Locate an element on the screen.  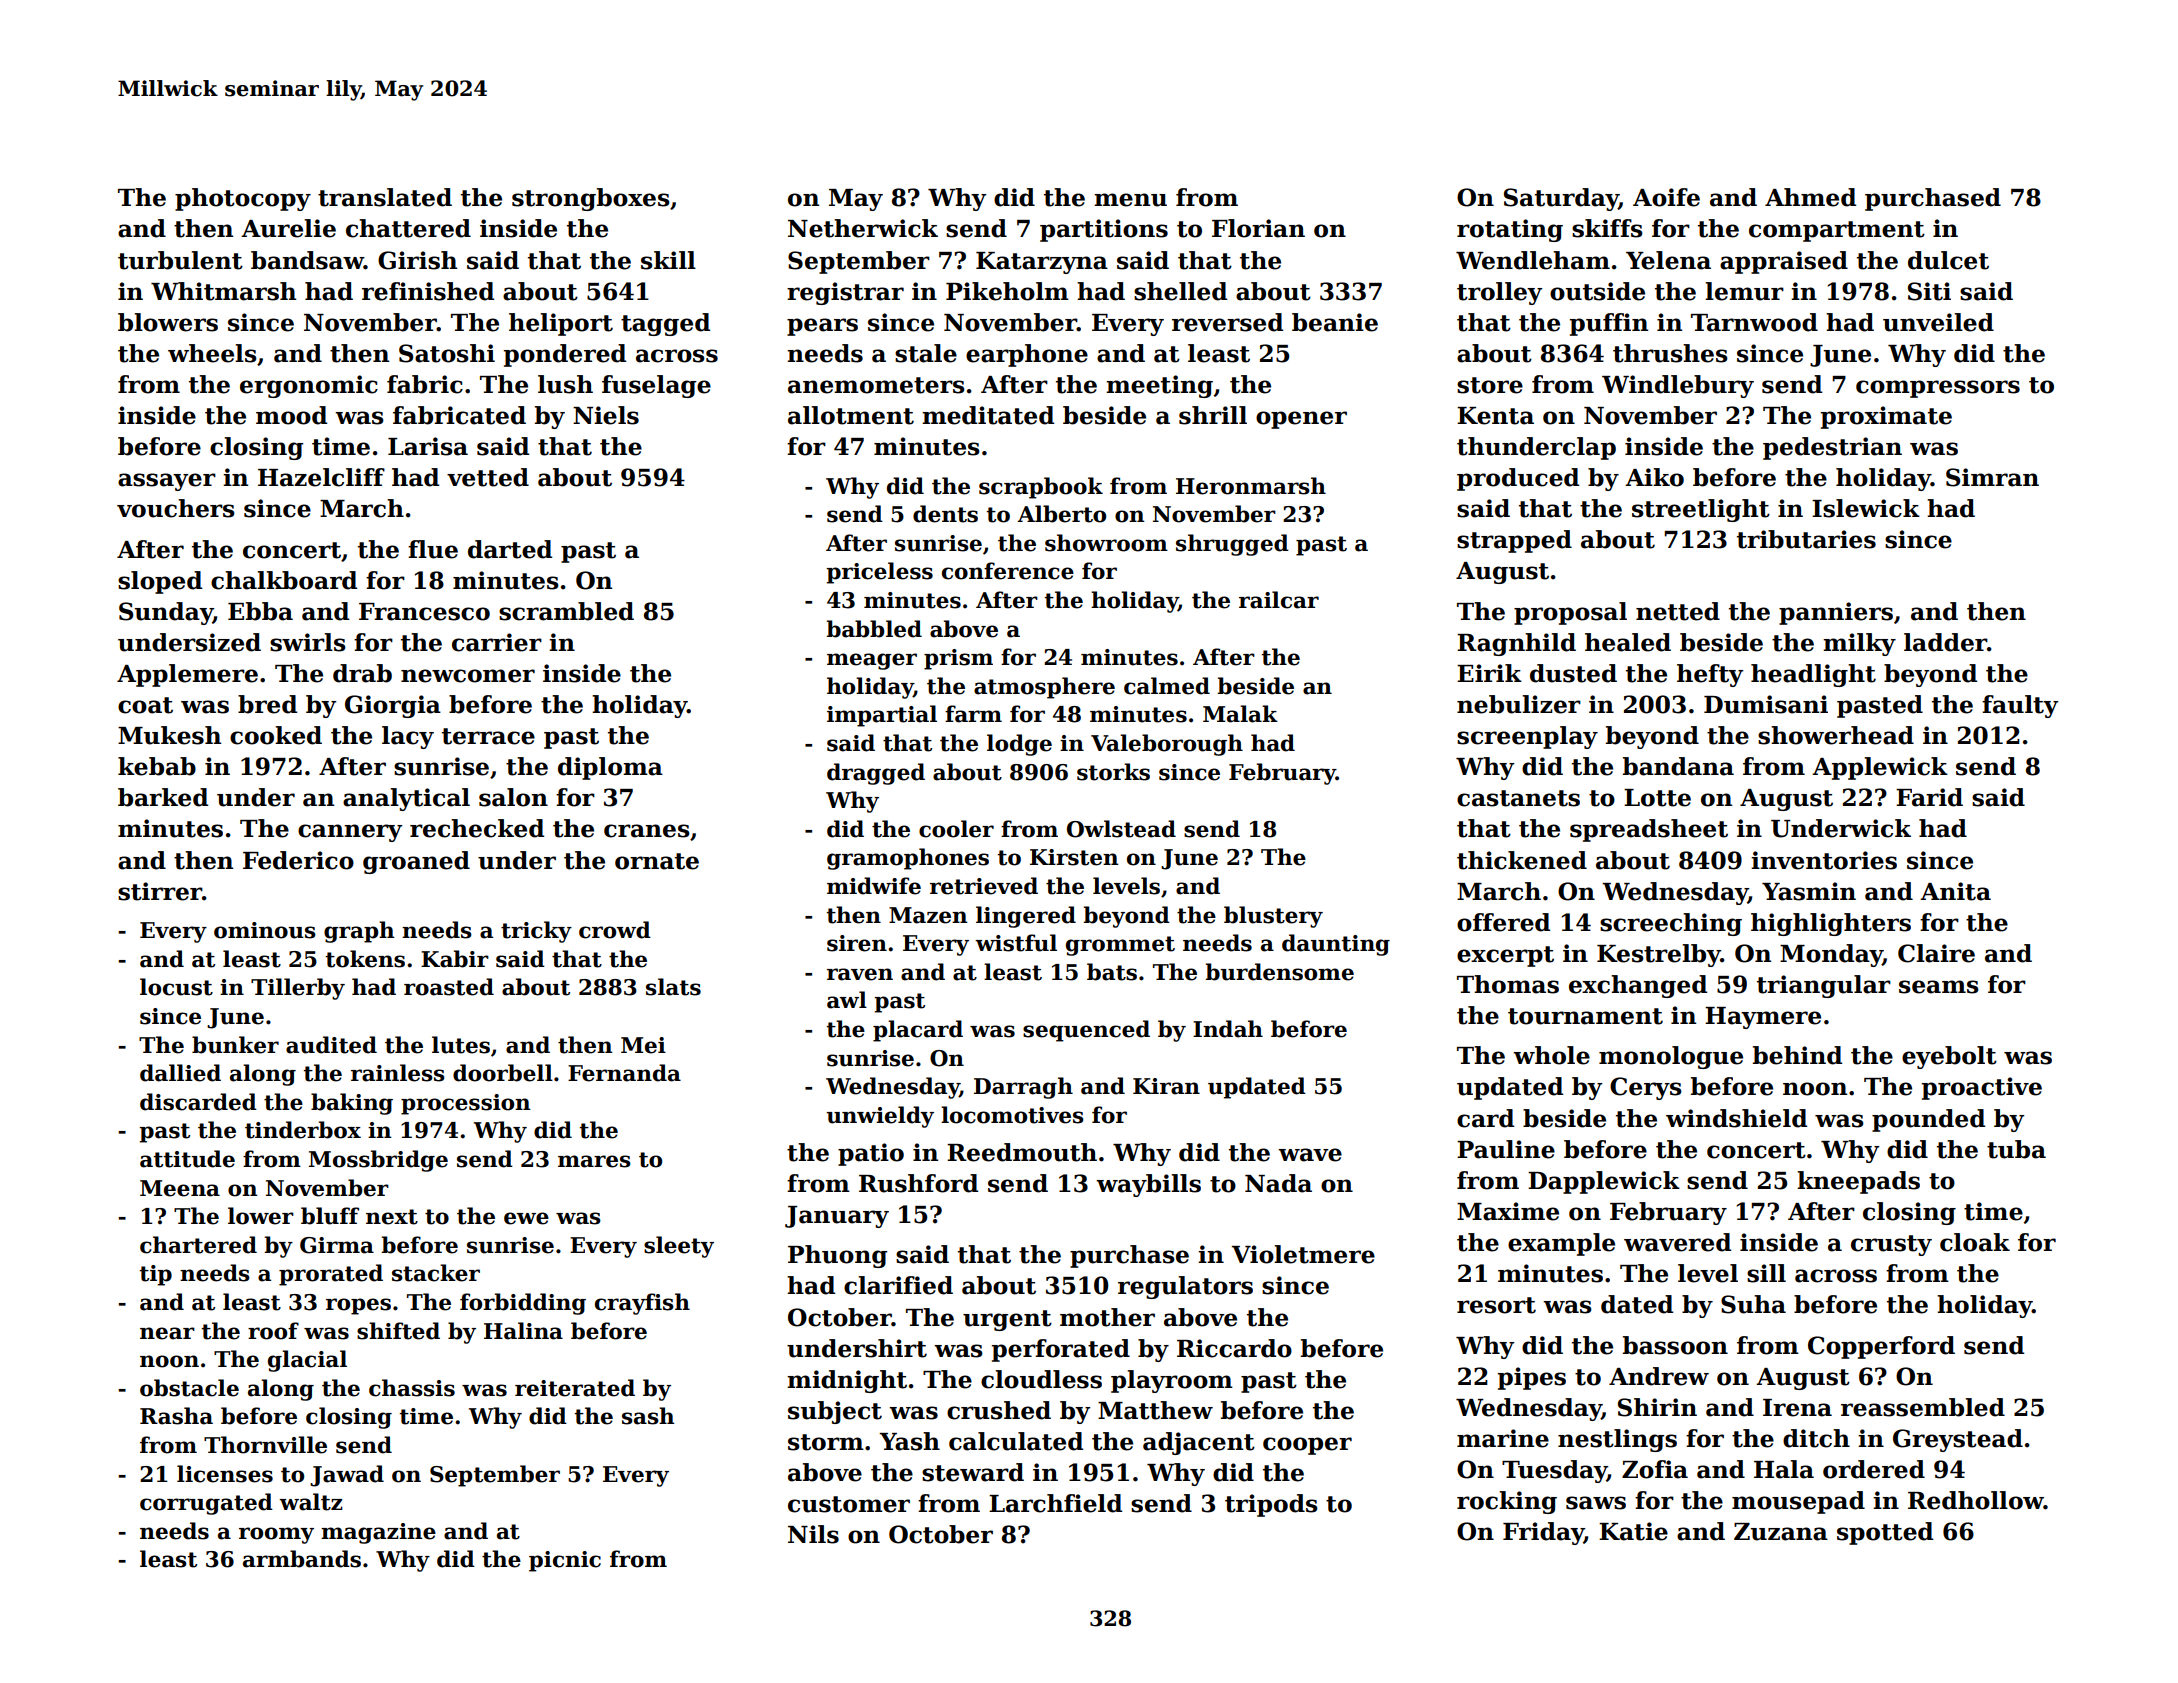
unveiled is located at coordinates (1938, 322).
